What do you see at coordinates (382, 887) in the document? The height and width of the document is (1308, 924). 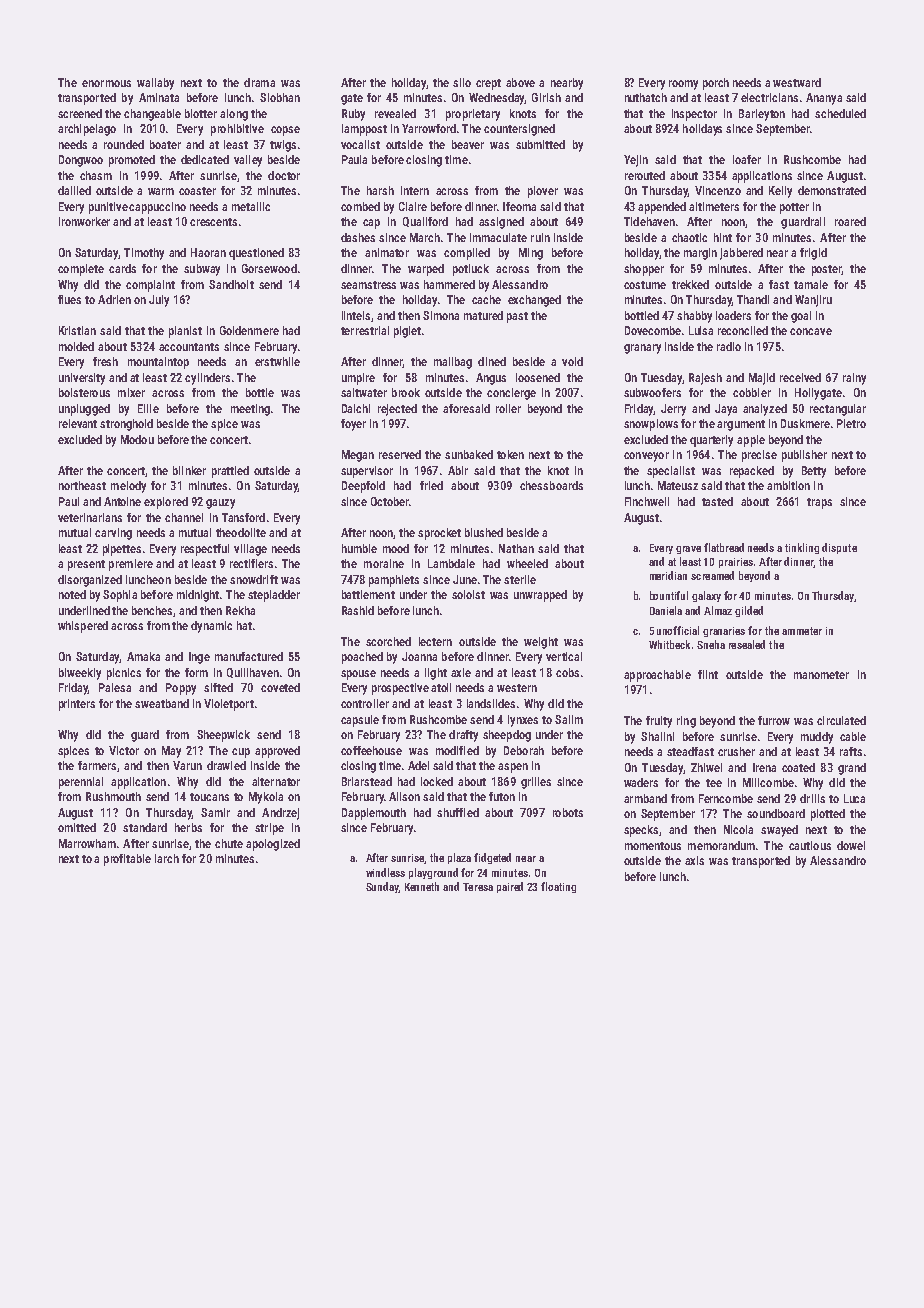 I see `Sunday` at bounding box center [382, 887].
